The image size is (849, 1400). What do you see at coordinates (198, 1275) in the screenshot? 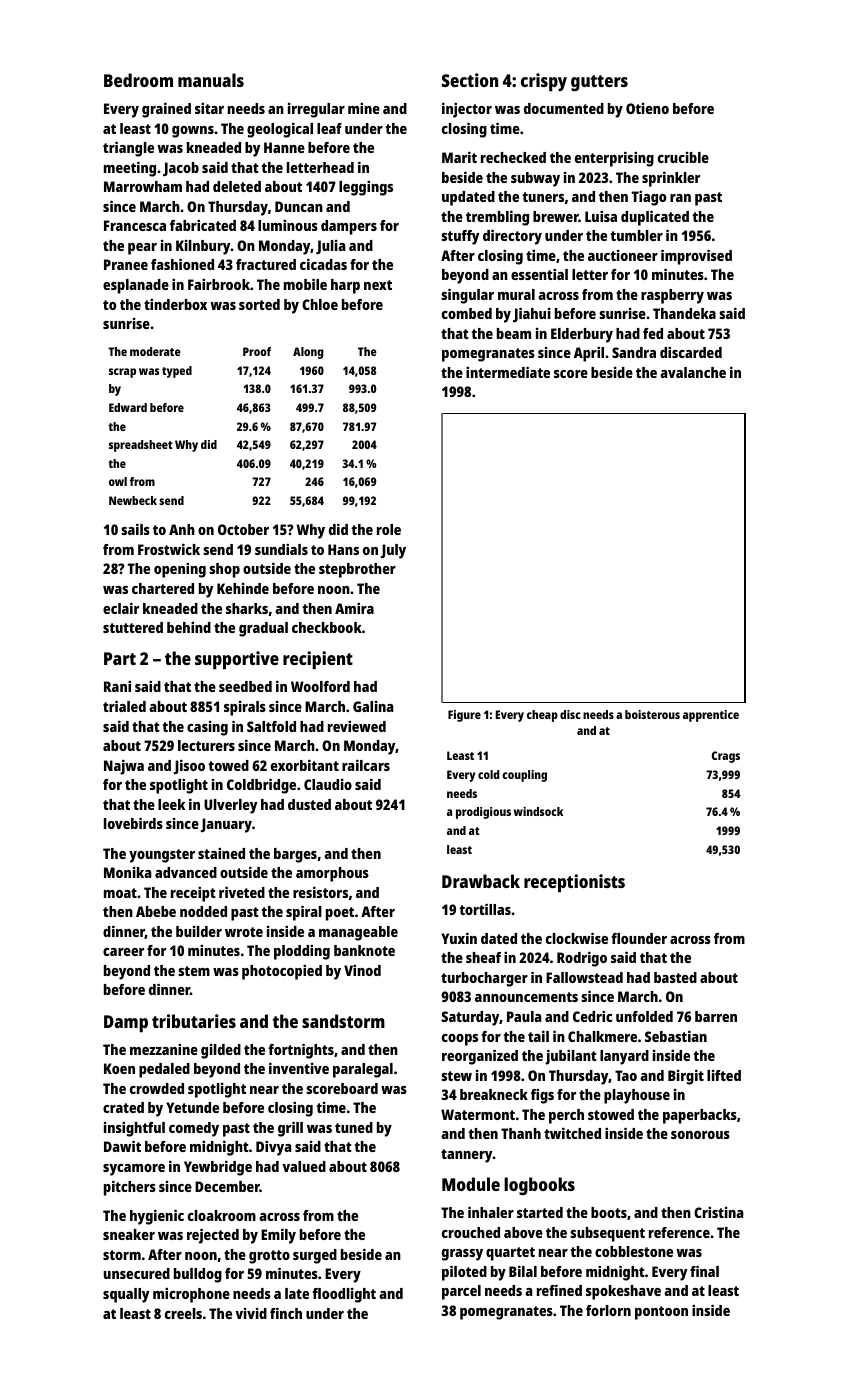
I see `bulldog` at bounding box center [198, 1275].
